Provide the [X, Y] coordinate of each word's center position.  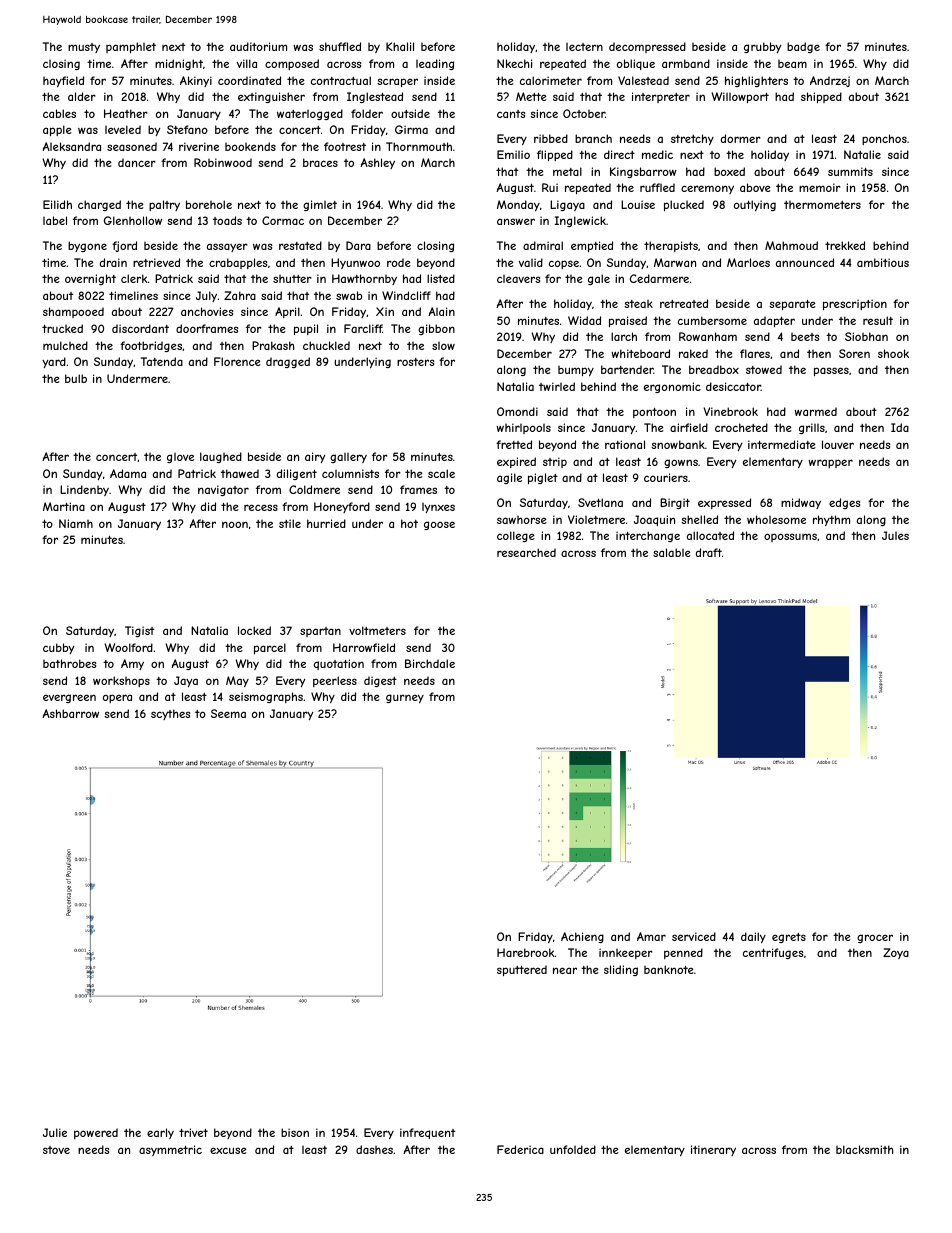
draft [709, 552]
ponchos [884, 139]
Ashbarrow [70, 713]
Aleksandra [71, 146]
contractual [341, 80]
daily [753, 938]
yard [54, 362]
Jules [895, 535]
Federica [520, 1149]
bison [295, 1132]
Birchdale [430, 663]
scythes [170, 714]
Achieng [582, 937]
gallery [348, 458]
